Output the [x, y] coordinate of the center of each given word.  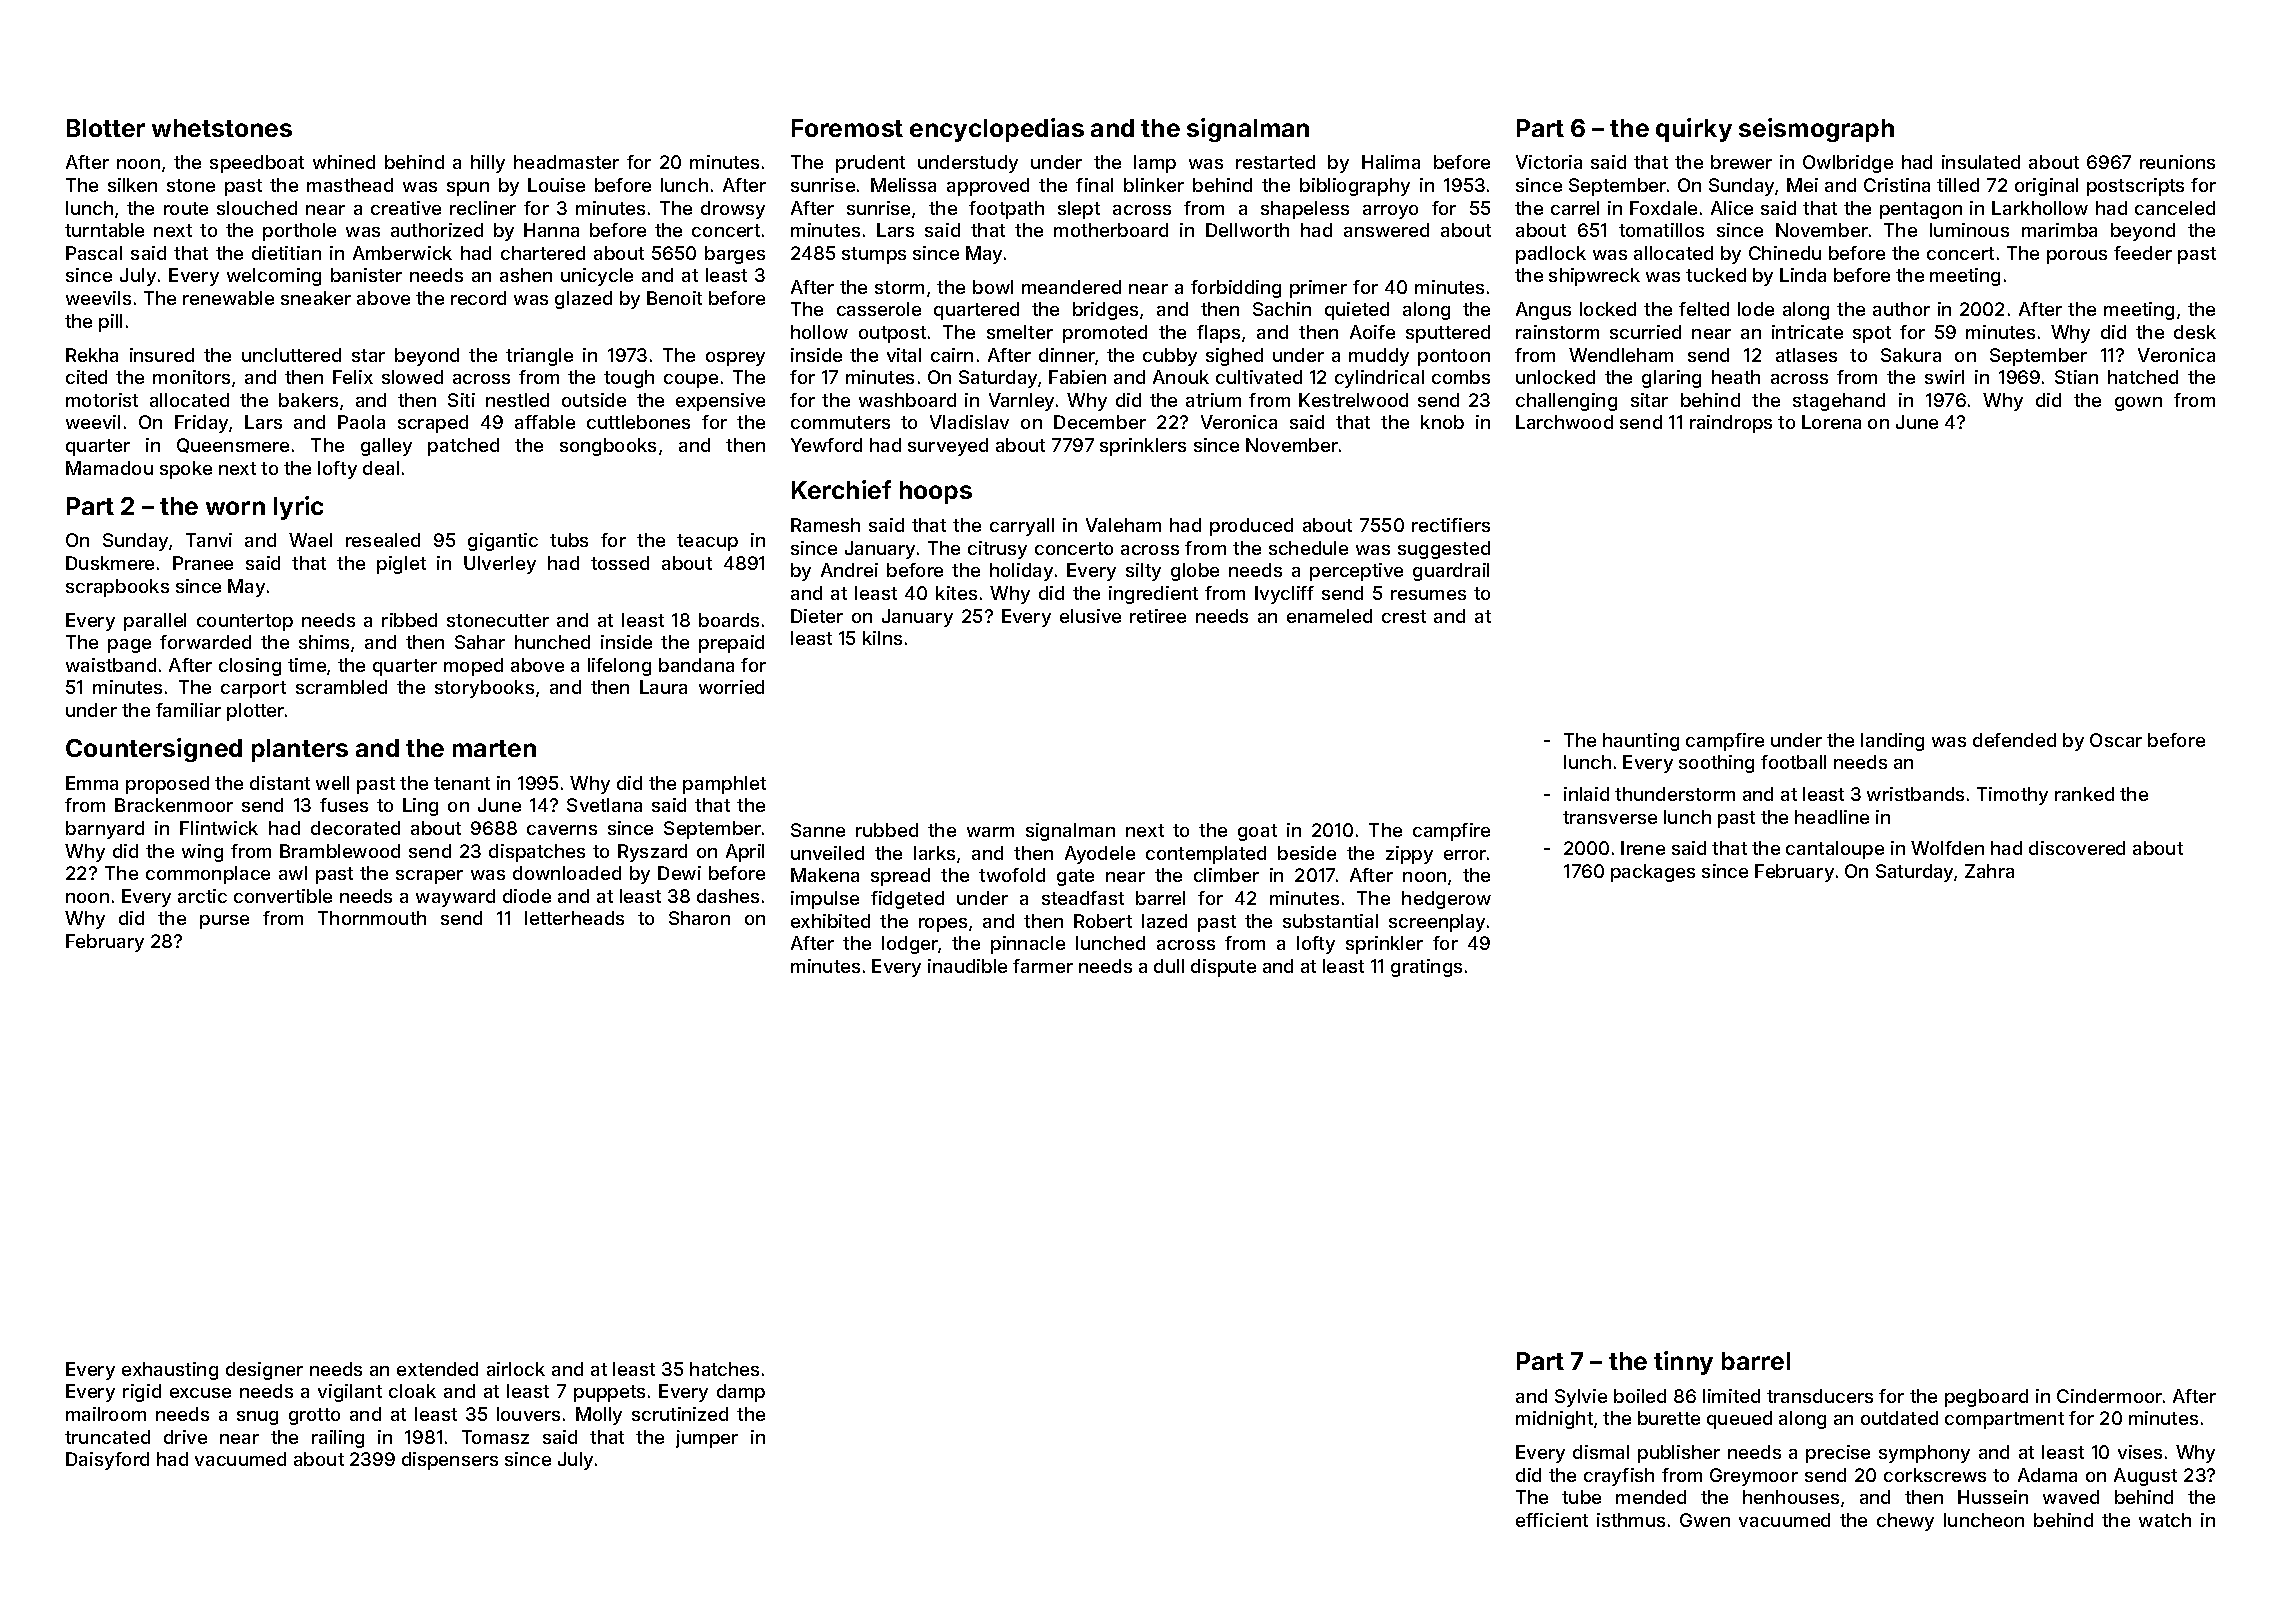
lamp [1155, 164]
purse [224, 922]
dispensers [450, 1461]
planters [300, 750]
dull [1169, 966]
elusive [1090, 616]
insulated [1981, 162]
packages [1653, 873]
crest [1404, 616]
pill [110, 323]
